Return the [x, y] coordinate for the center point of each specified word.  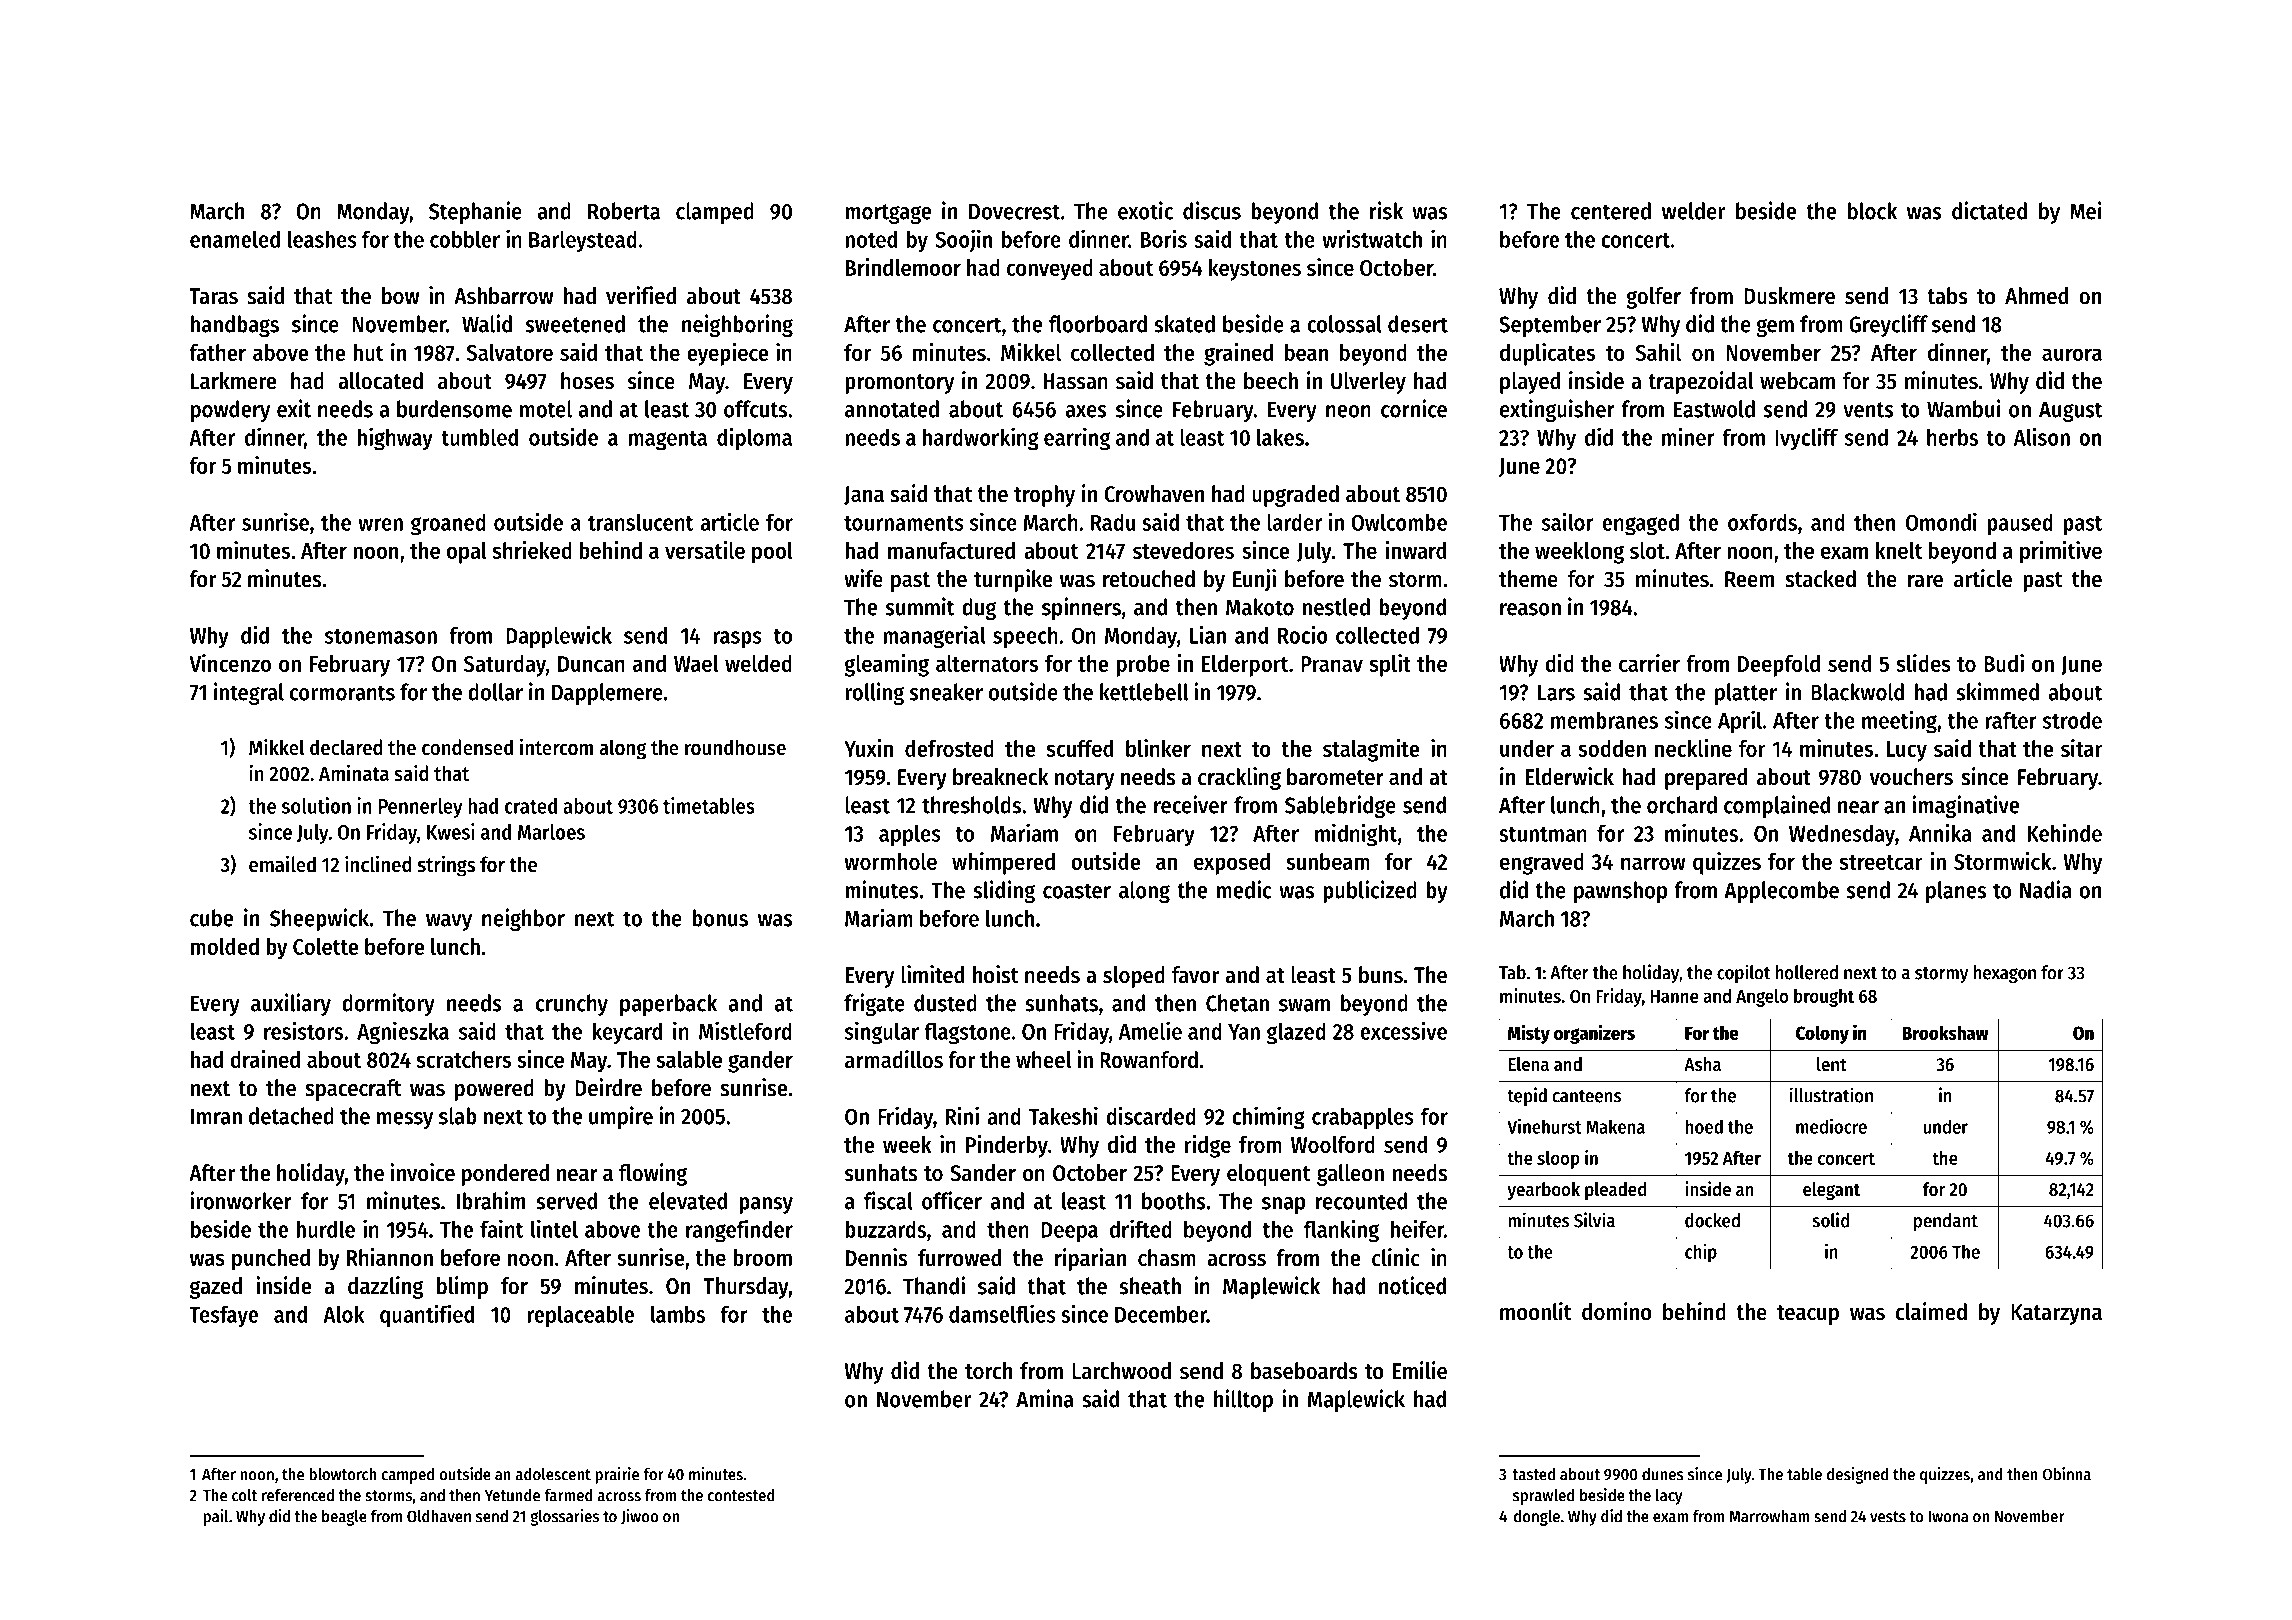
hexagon [2004, 974]
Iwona [1948, 1517]
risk [1386, 210]
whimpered [1003, 863]
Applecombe [1781, 892]
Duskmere [1789, 296]
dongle [1537, 1518]
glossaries [564, 1517]
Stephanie [475, 212]
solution [316, 805]
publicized [1370, 891]
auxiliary [291, 1004]
